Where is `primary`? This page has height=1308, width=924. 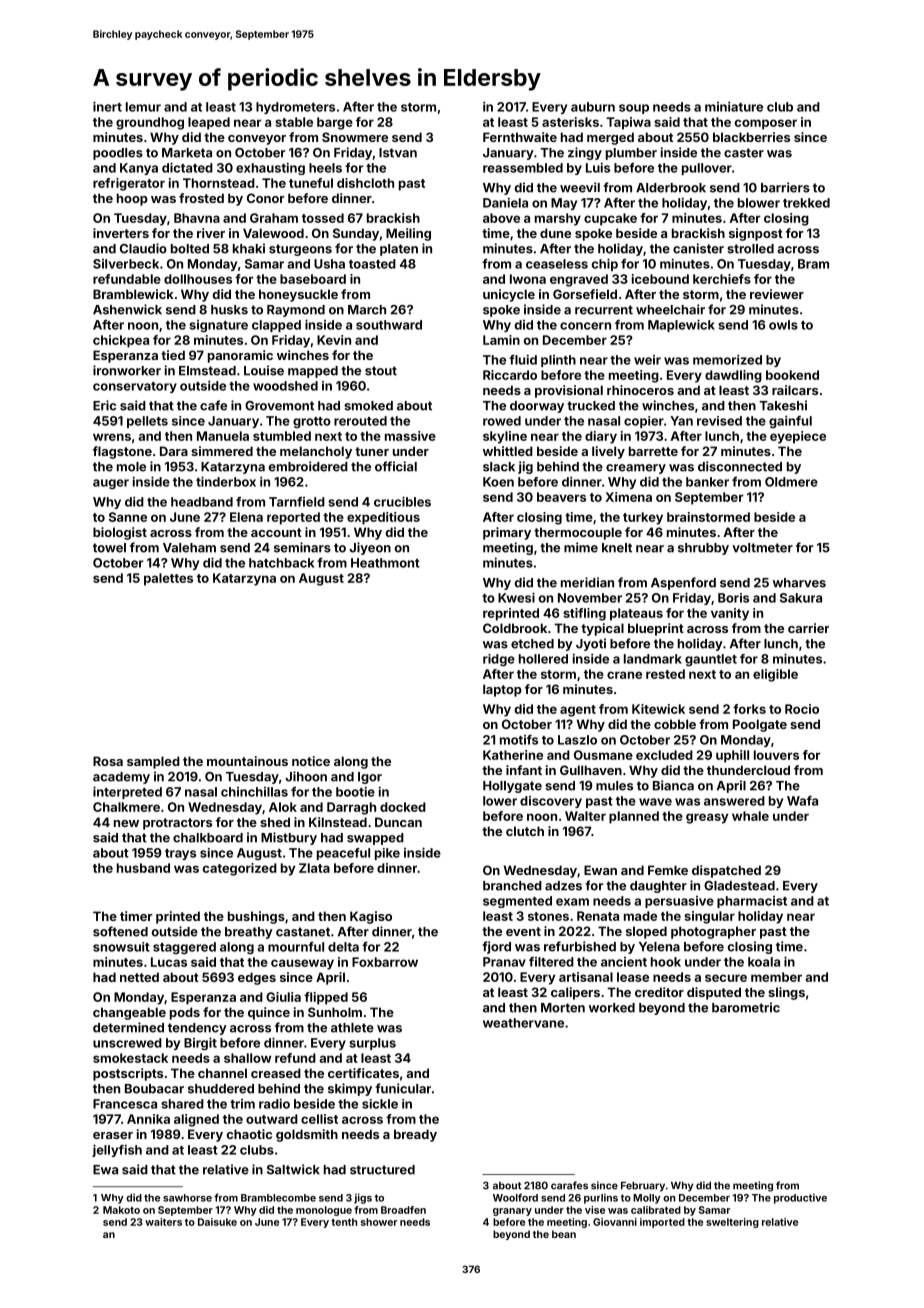
primary is located at coordinates (507, 533).
